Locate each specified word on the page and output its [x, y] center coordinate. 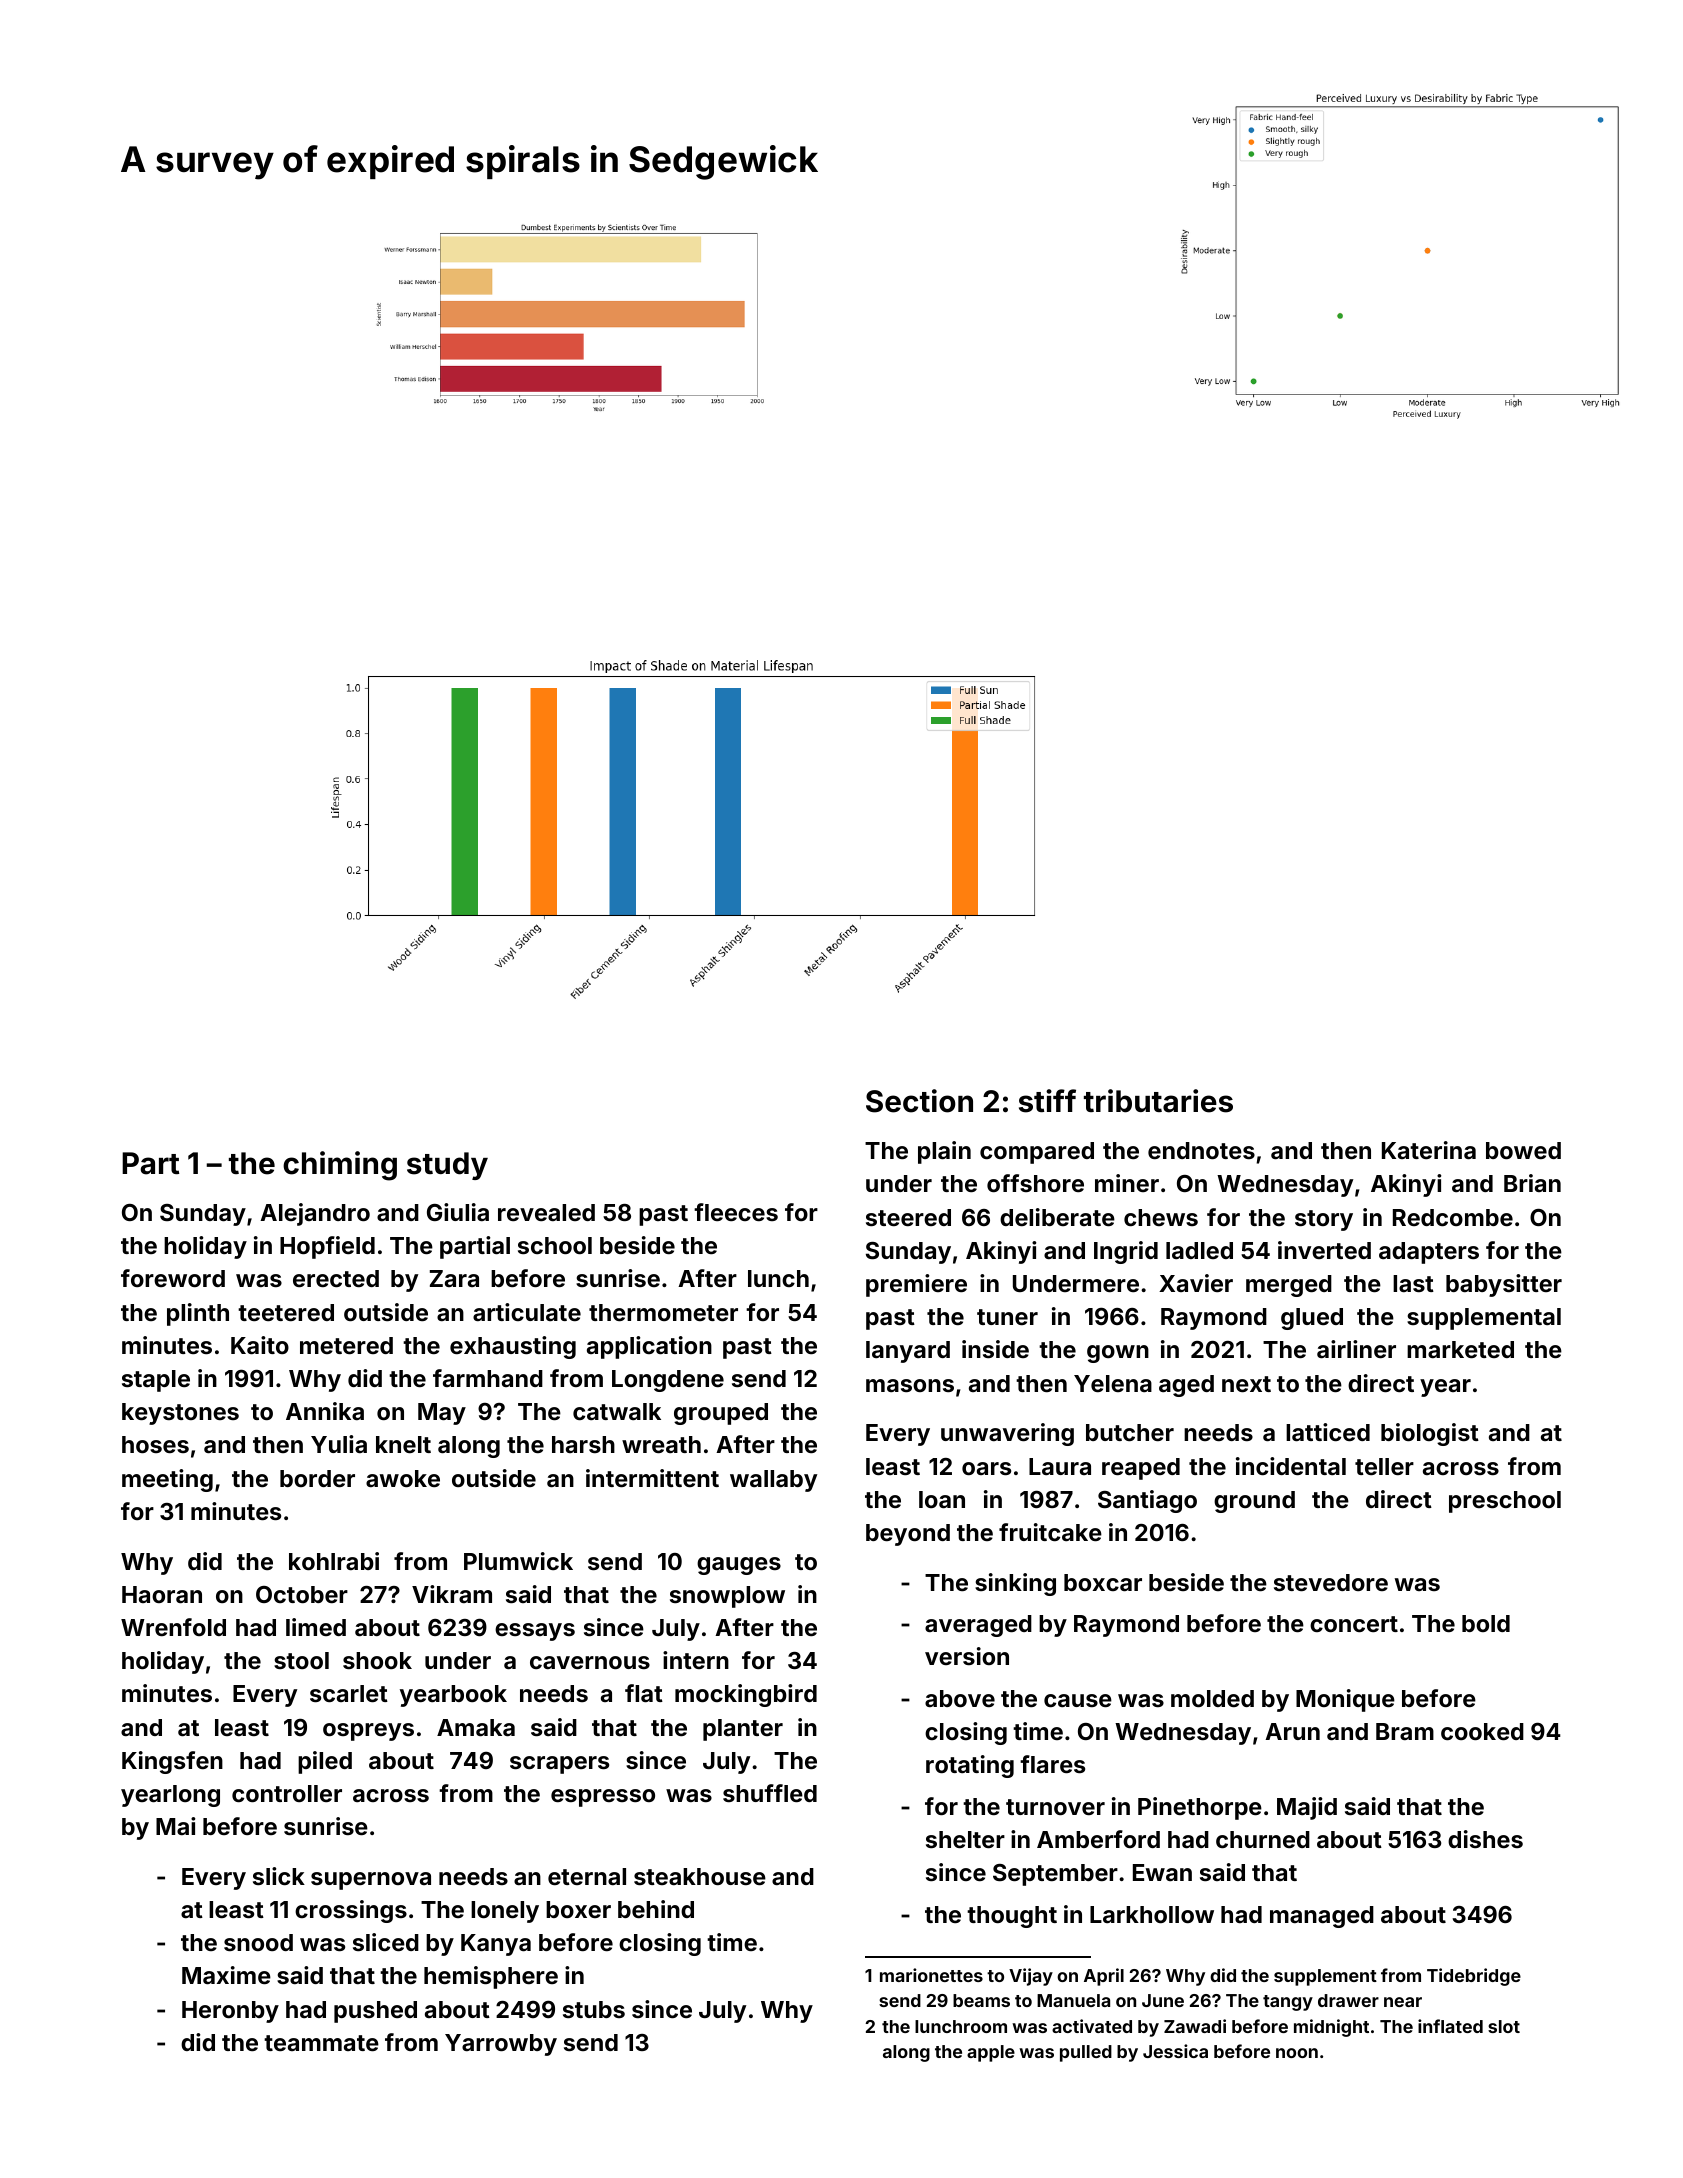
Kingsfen [172, 1762]
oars [986, 1468]
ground [1254, 1502]
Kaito [260, 1345]
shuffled [770, 1793]
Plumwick [518, 1561]
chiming [340, 1166]
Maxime [226, 1975]
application [649, 1347]
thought [1012, 1917]
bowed [1523, 1150]
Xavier [1196, 1283]
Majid [1307, 1808]
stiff [1047, 1101]
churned [1263, 1839]
